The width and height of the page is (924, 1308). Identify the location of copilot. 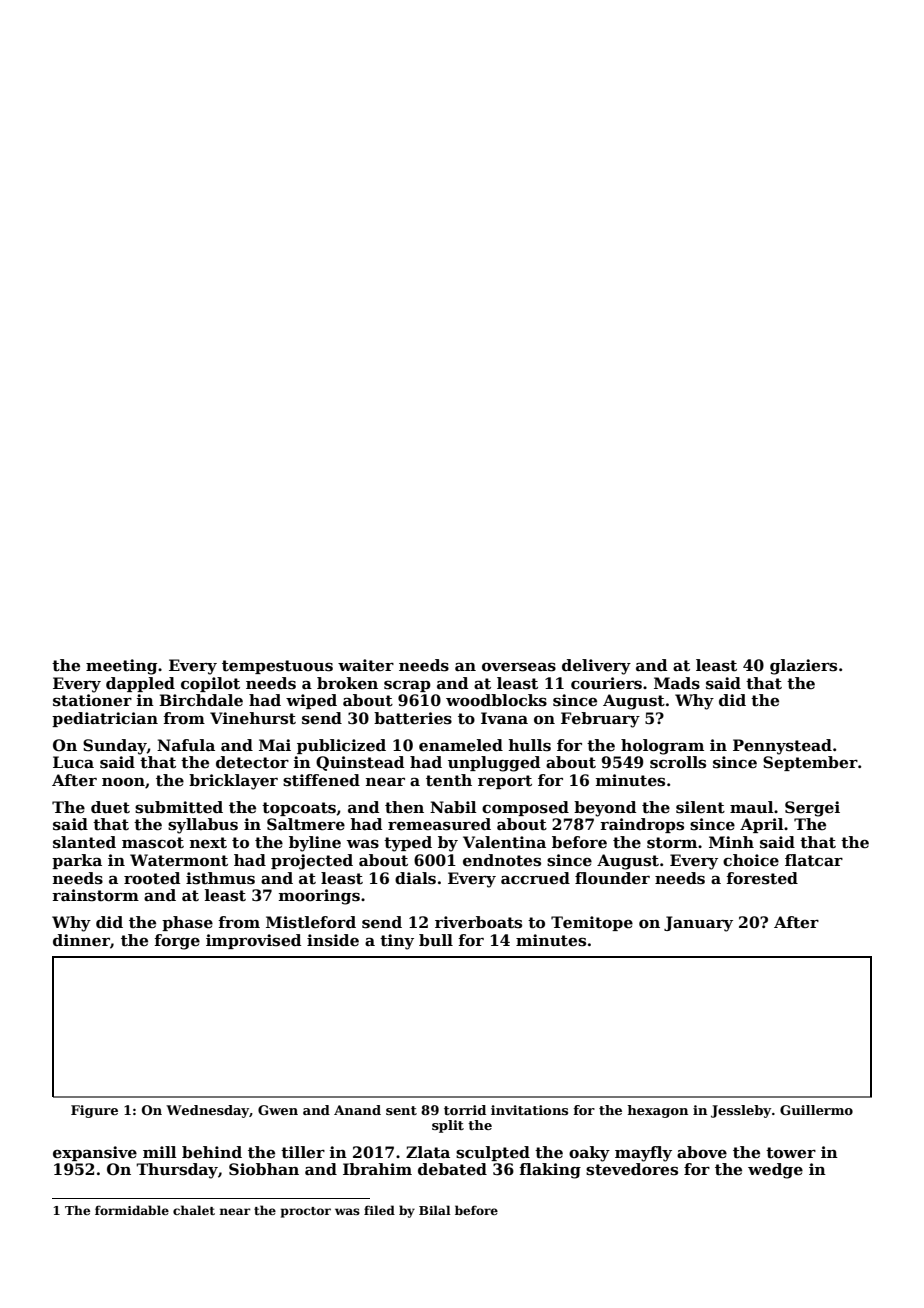
(210, 684).
